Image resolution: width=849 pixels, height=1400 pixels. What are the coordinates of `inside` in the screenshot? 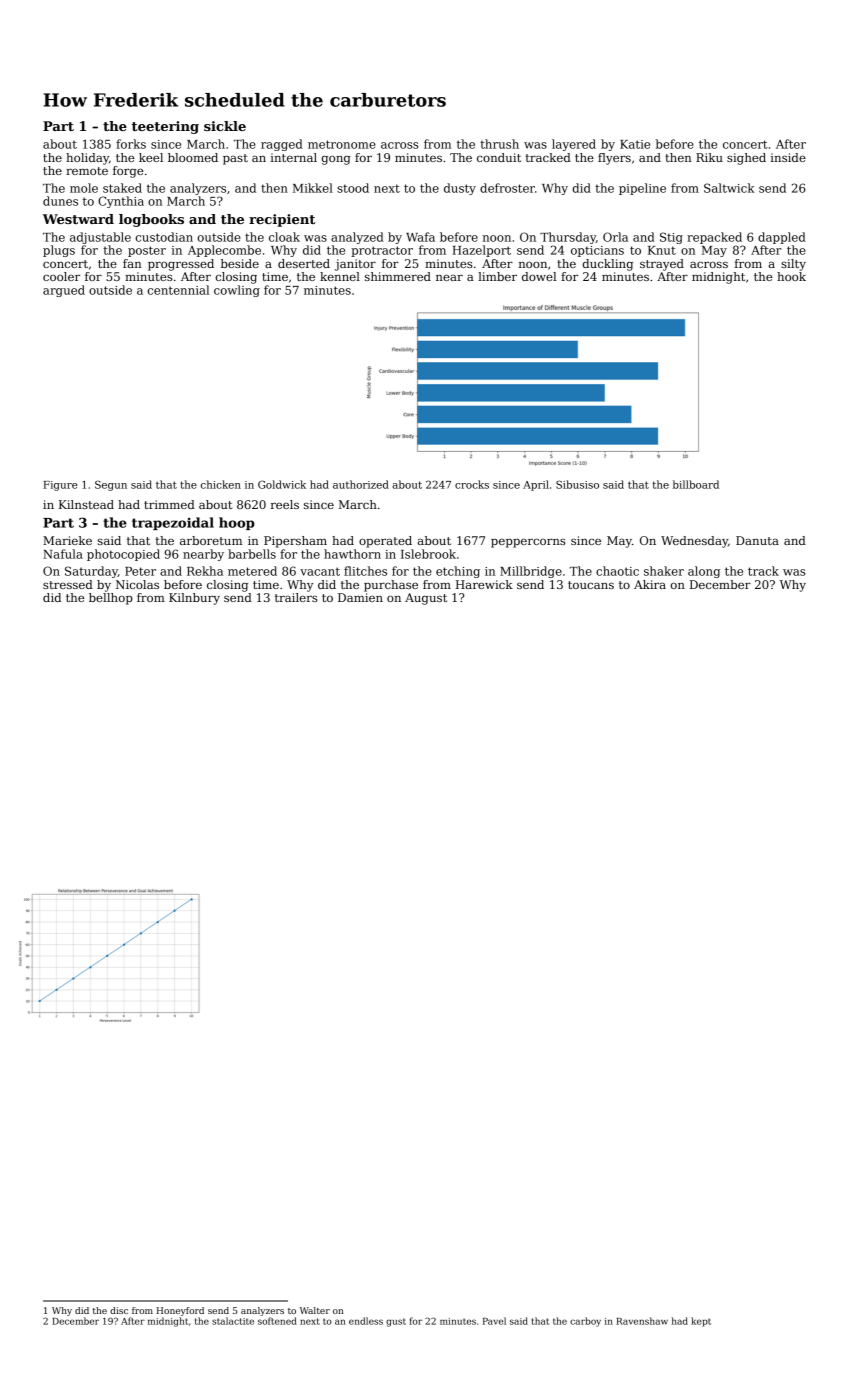 It's located at (788, 157).
